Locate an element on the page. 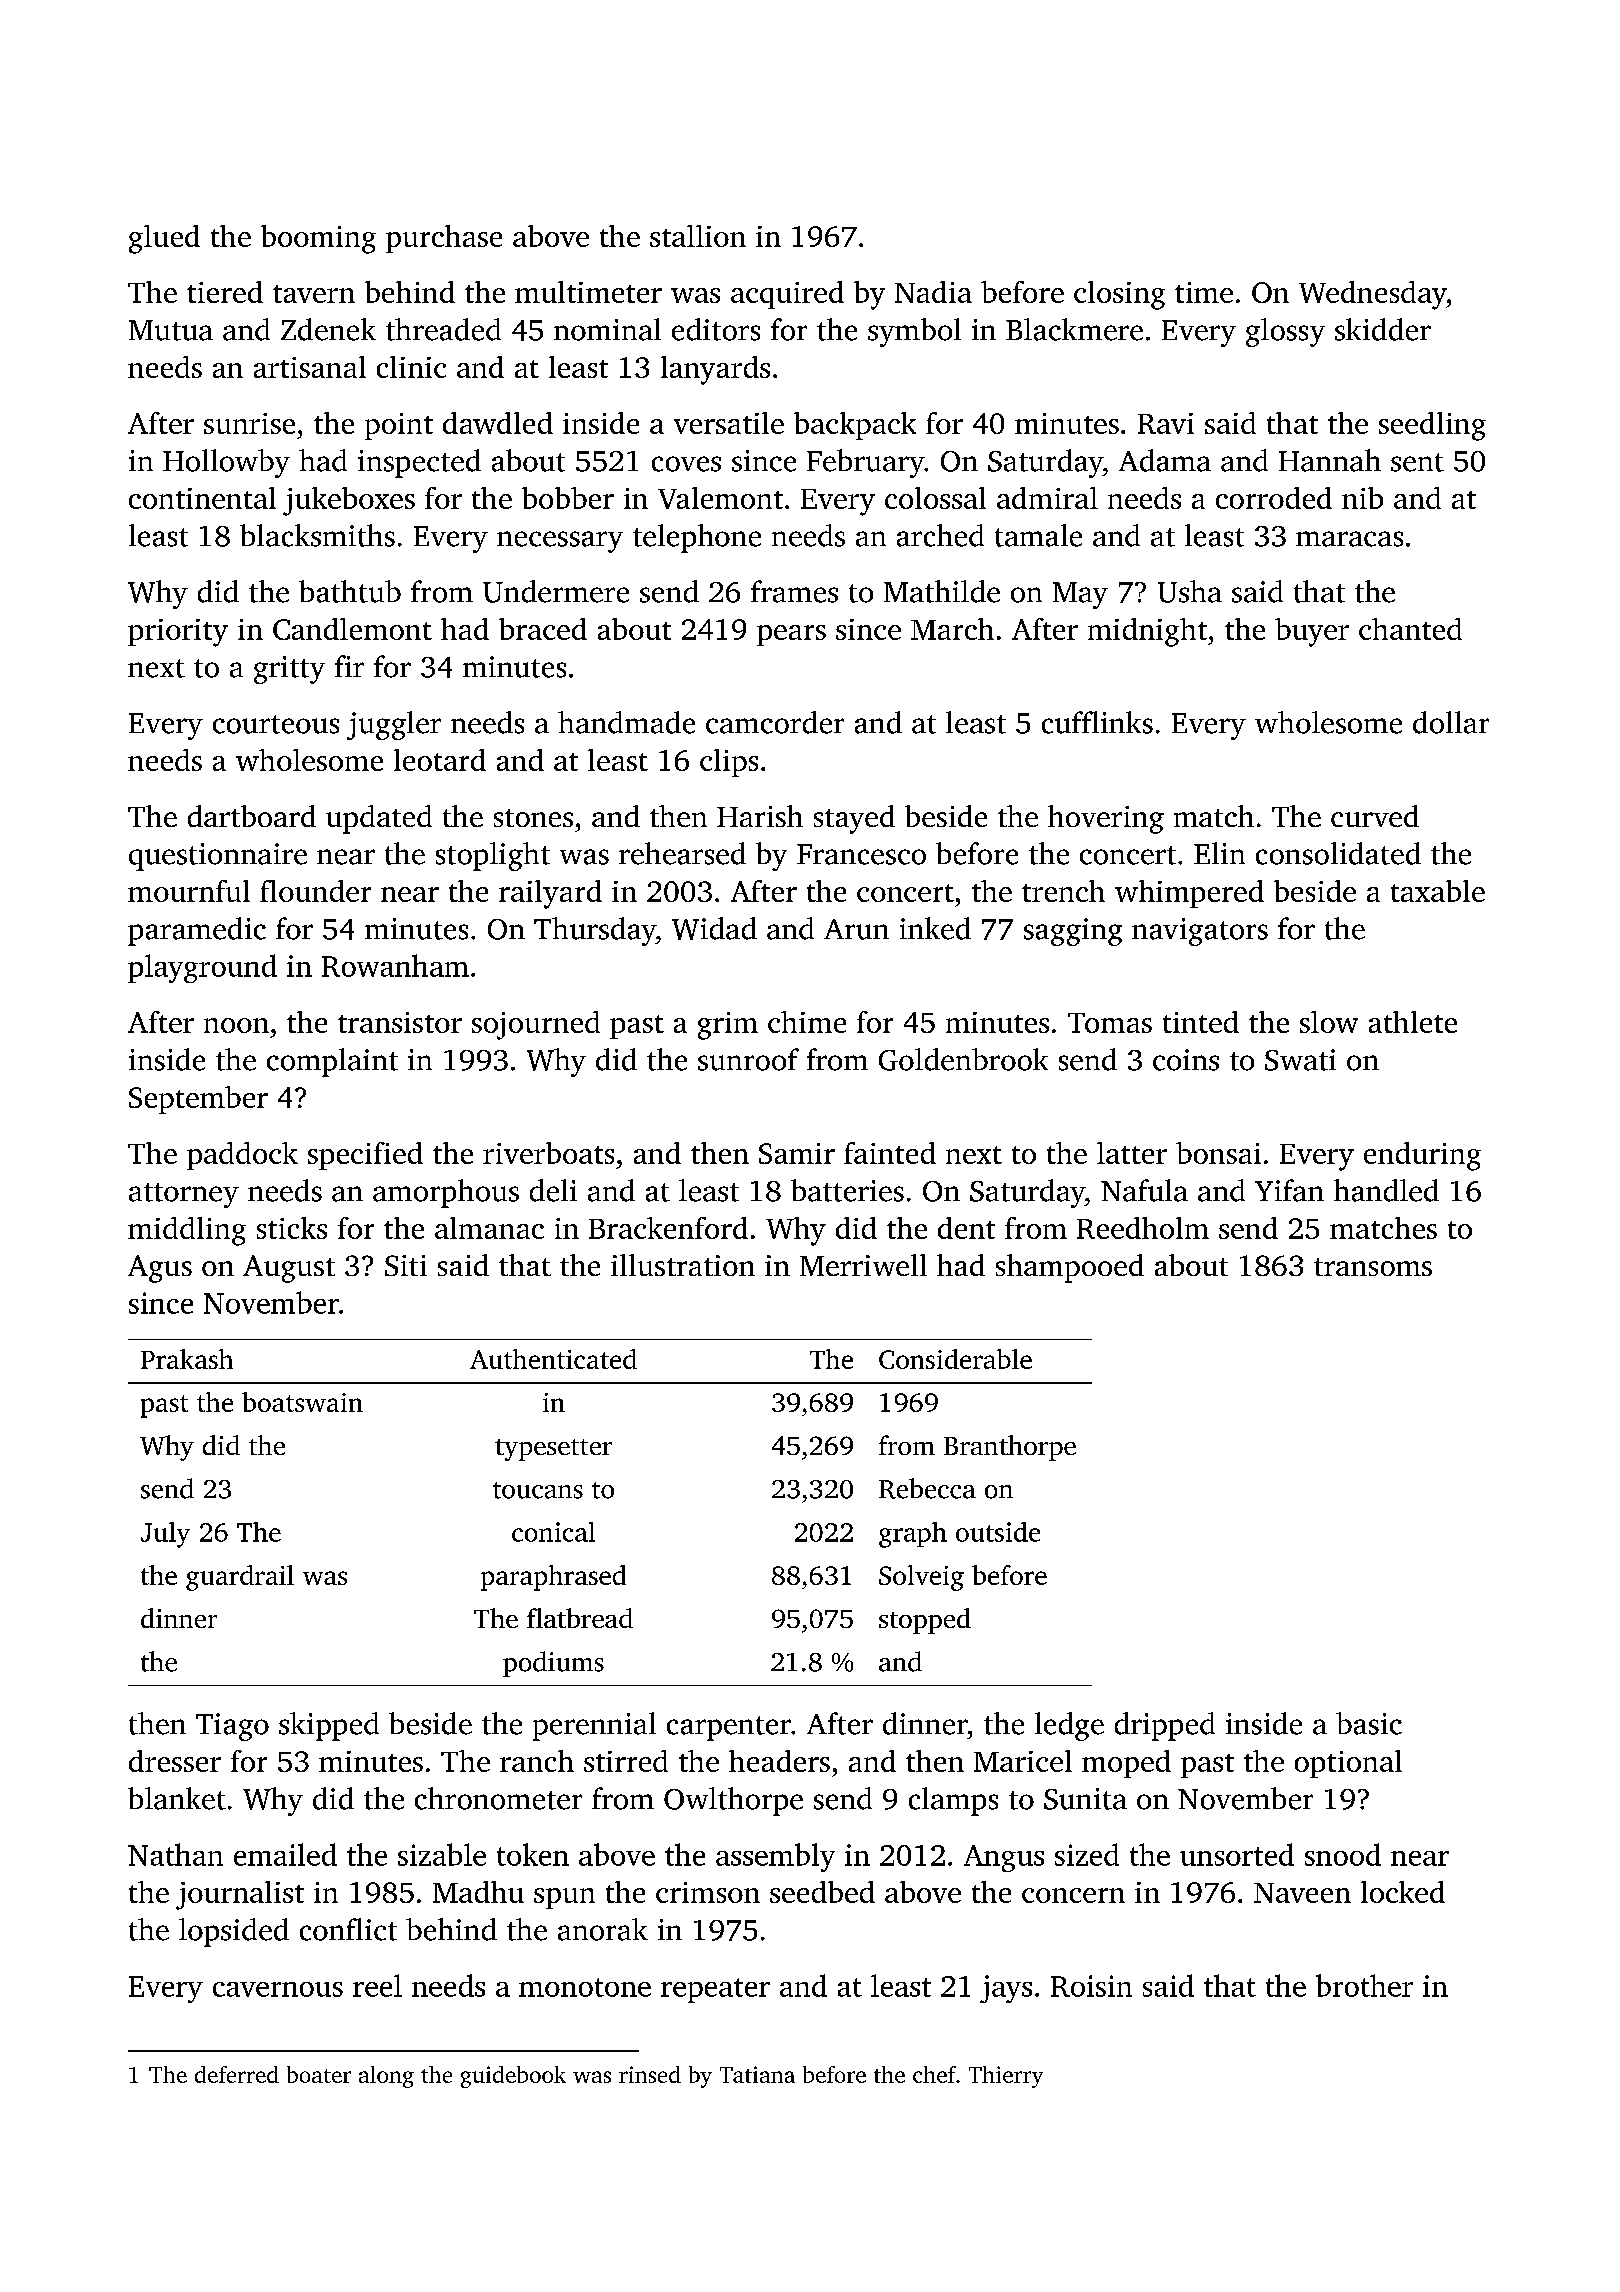  chef is located at coordinates (934, 2074).
